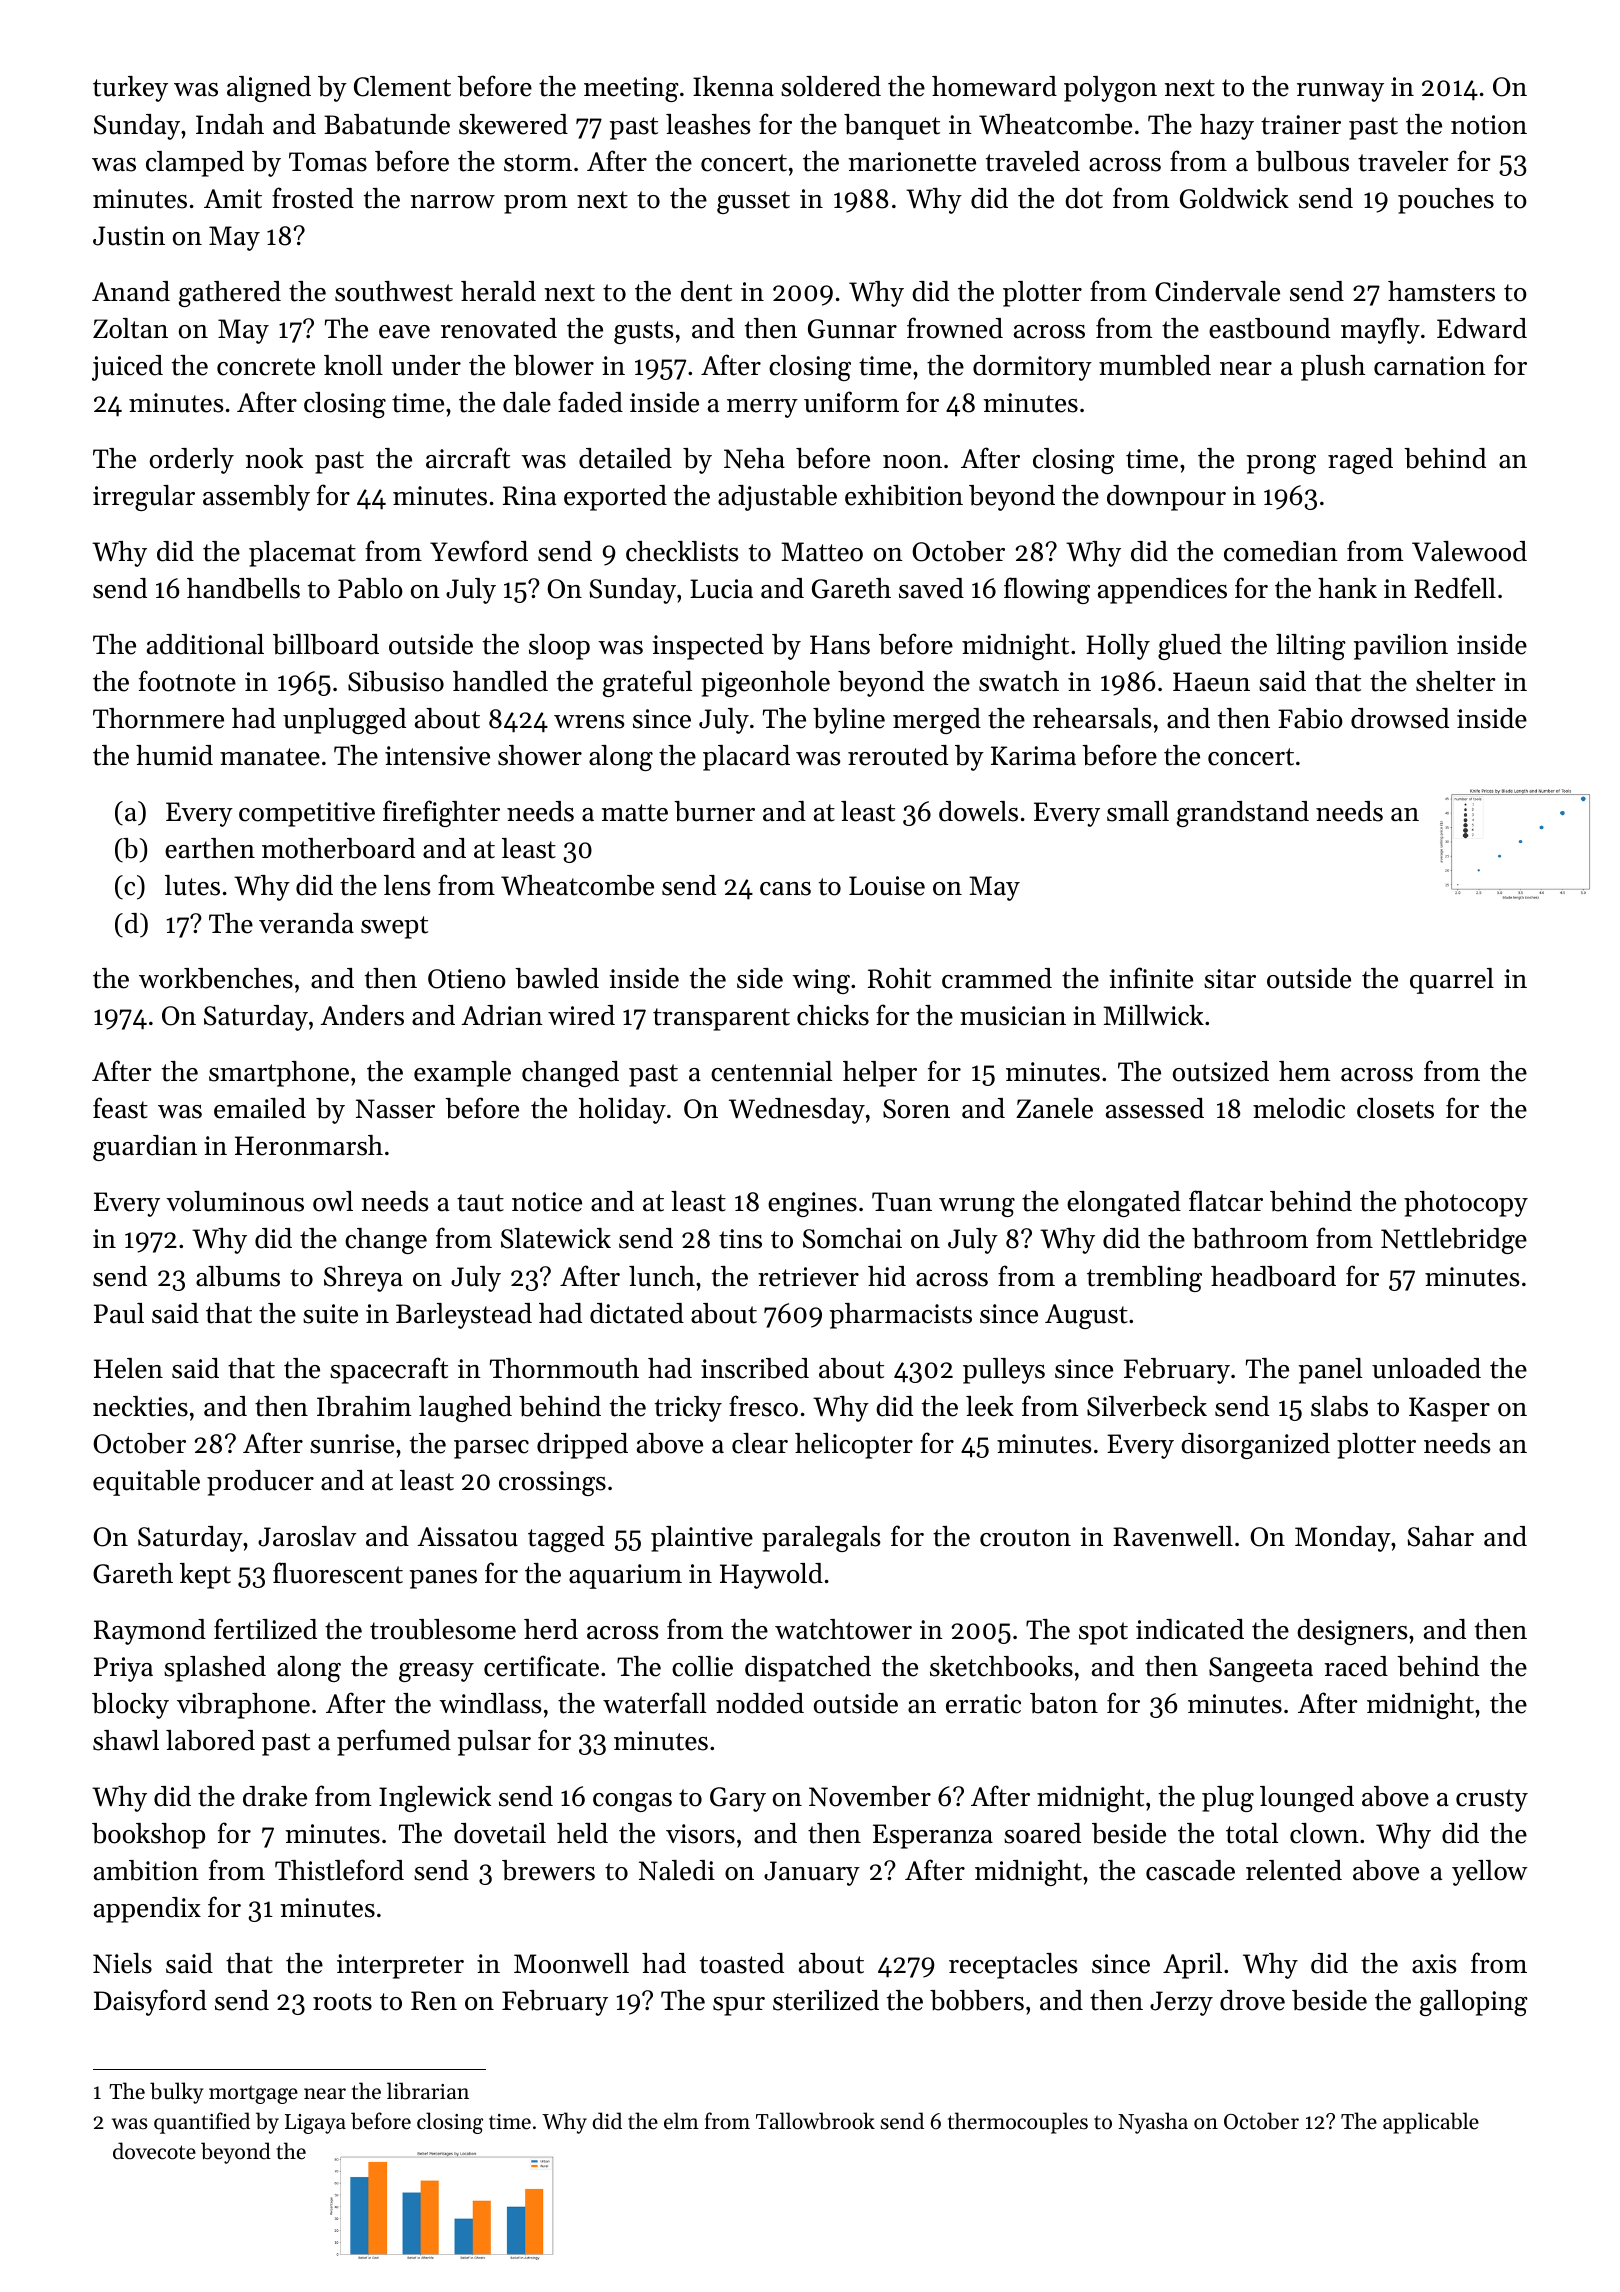  Describe the element at coordinates (130, 89) in the document. I see `turkey` at that location.
